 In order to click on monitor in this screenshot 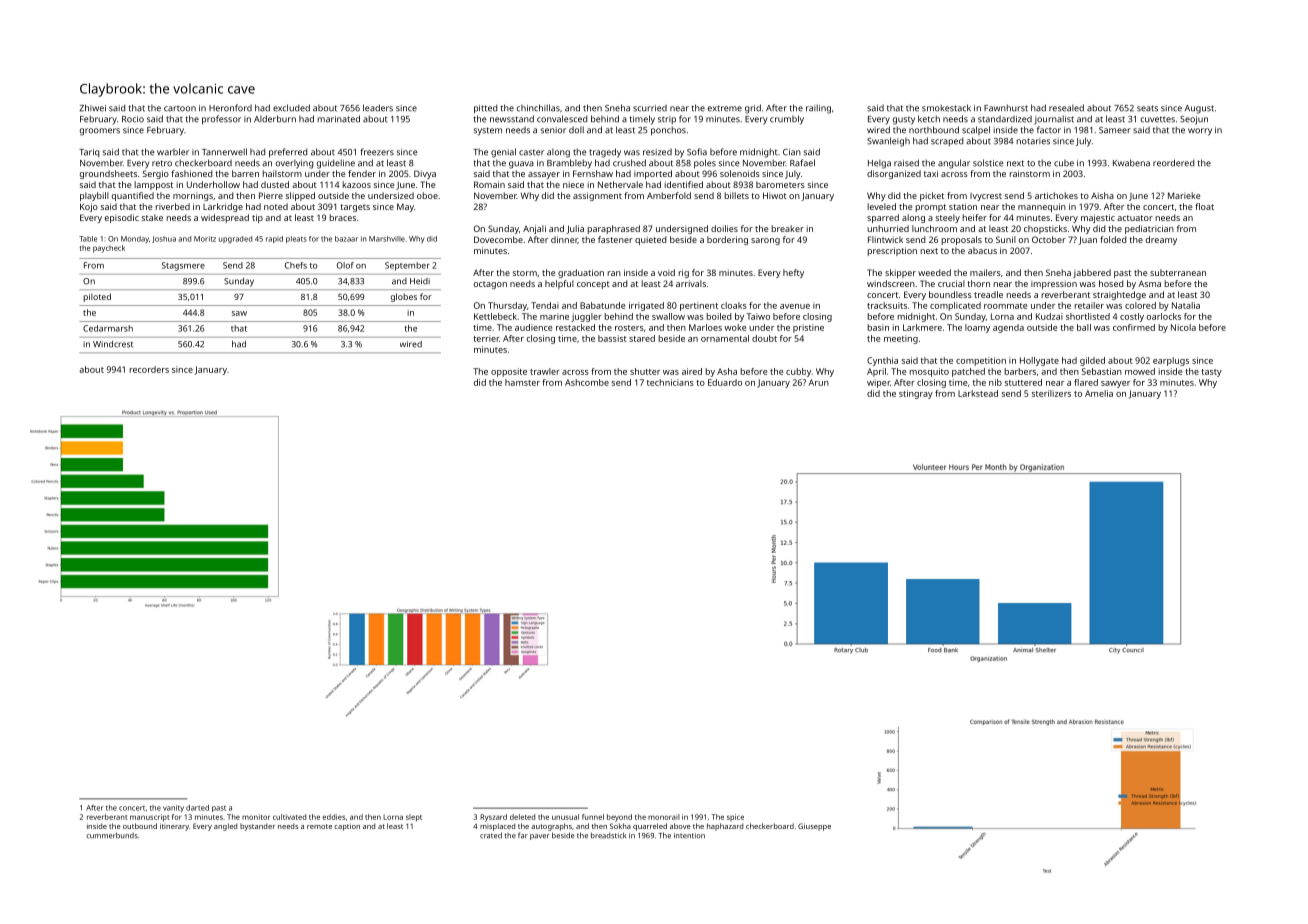, I will do `click(256, 817)`.
